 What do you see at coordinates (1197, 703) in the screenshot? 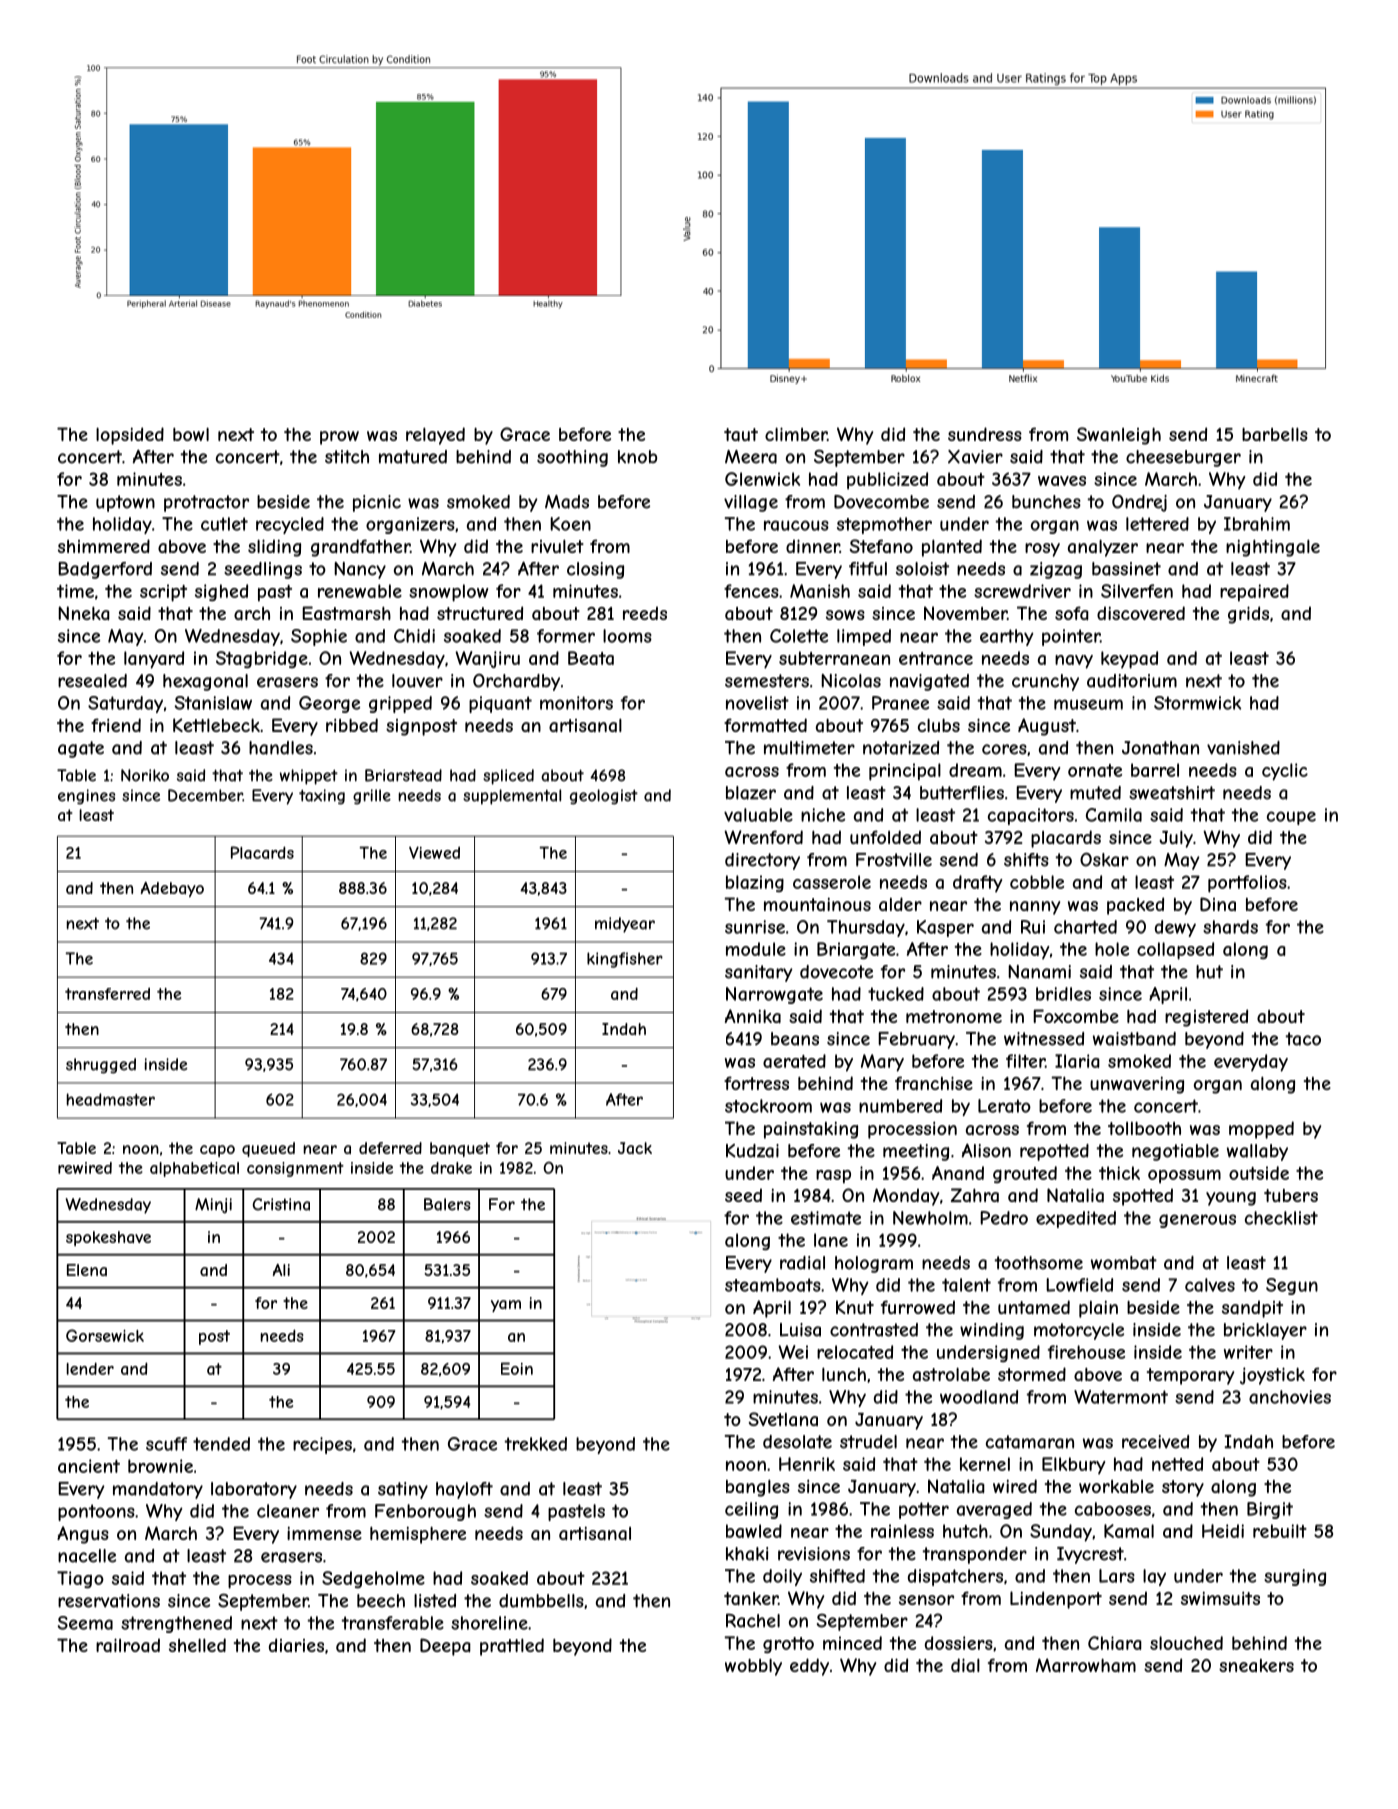
I see `Stormwick` at bounding box center [1197, 703].
